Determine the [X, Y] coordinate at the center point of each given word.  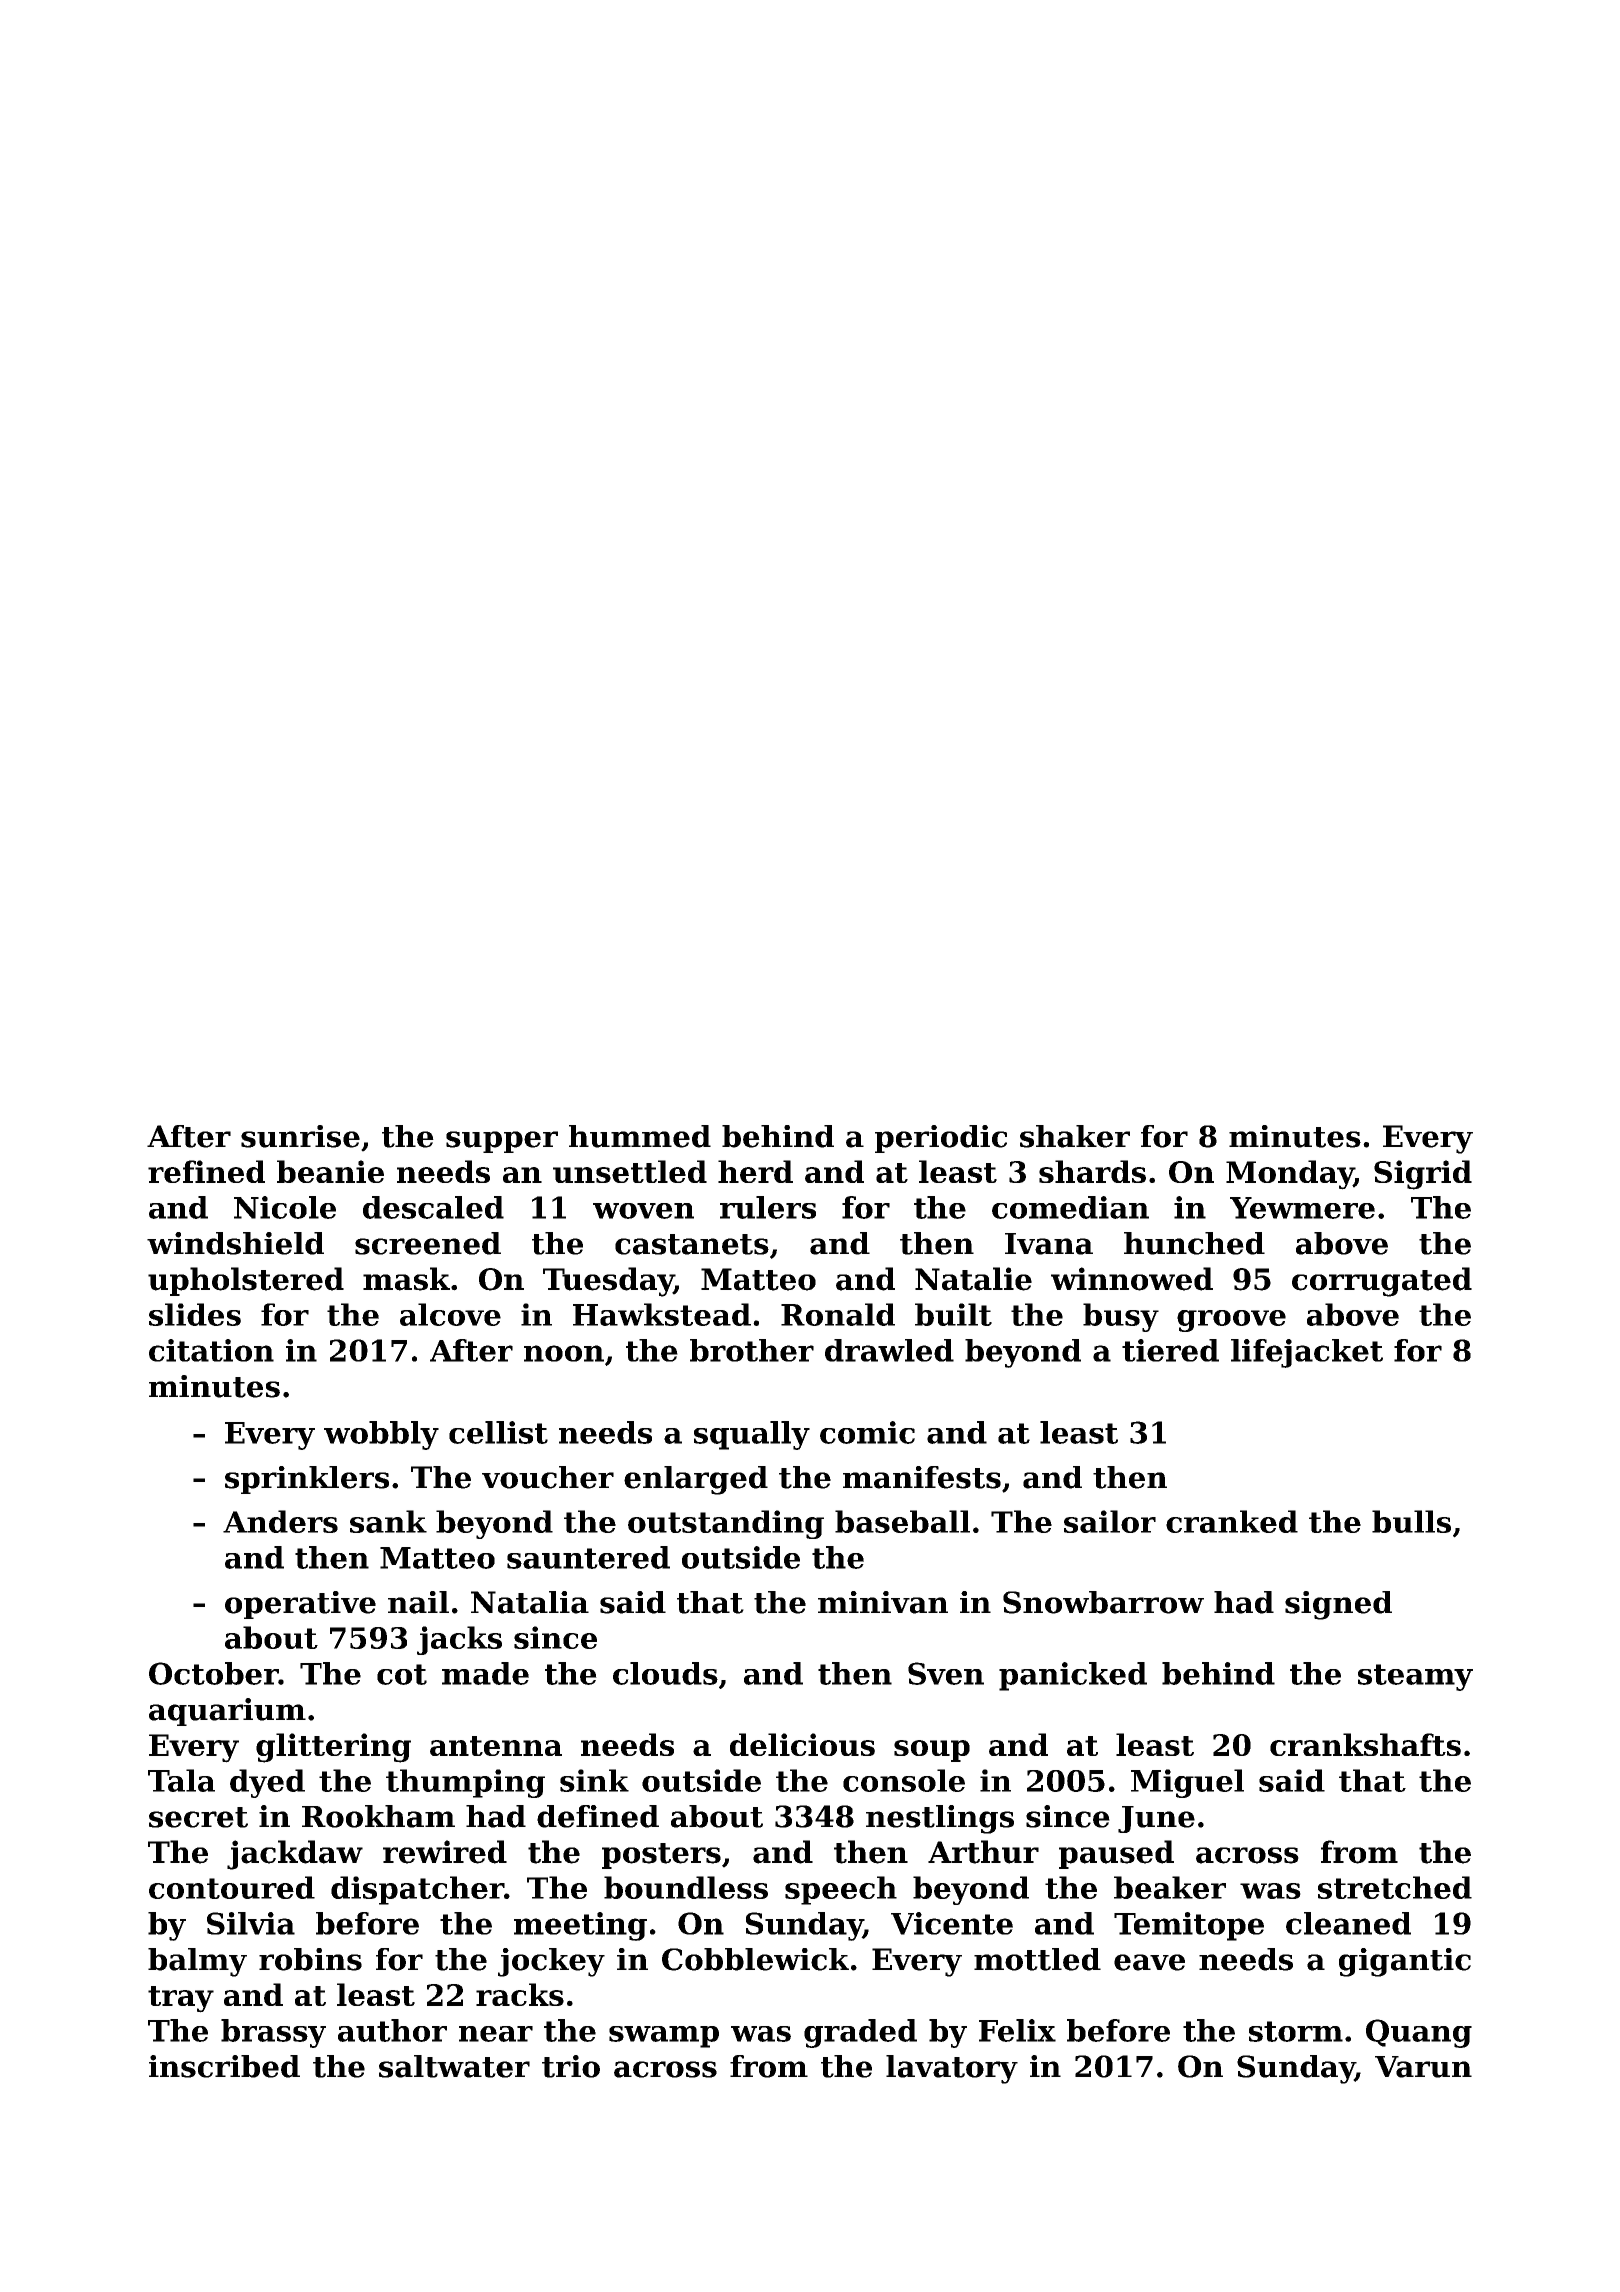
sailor [1110, 1521]
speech [841, 1890]
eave [1149, 1962]
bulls [1411, 1521]
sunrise [300, 1136]
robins [310, 1959]
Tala [181, 1780]
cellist [498, 1432]
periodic [941, 1139]
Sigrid [1423, 1175]
